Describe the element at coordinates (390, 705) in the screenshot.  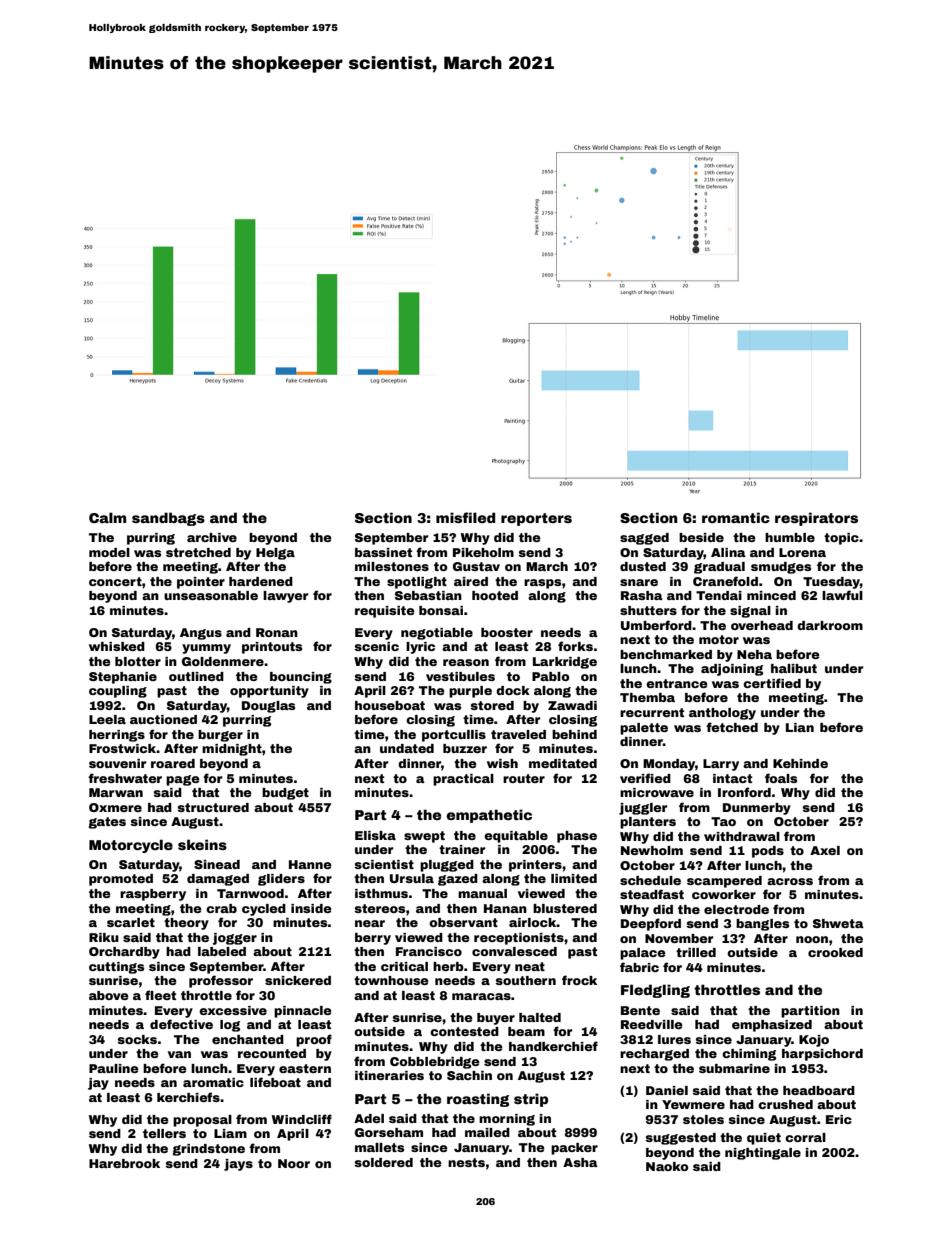
I see `houseboat` at that location.
